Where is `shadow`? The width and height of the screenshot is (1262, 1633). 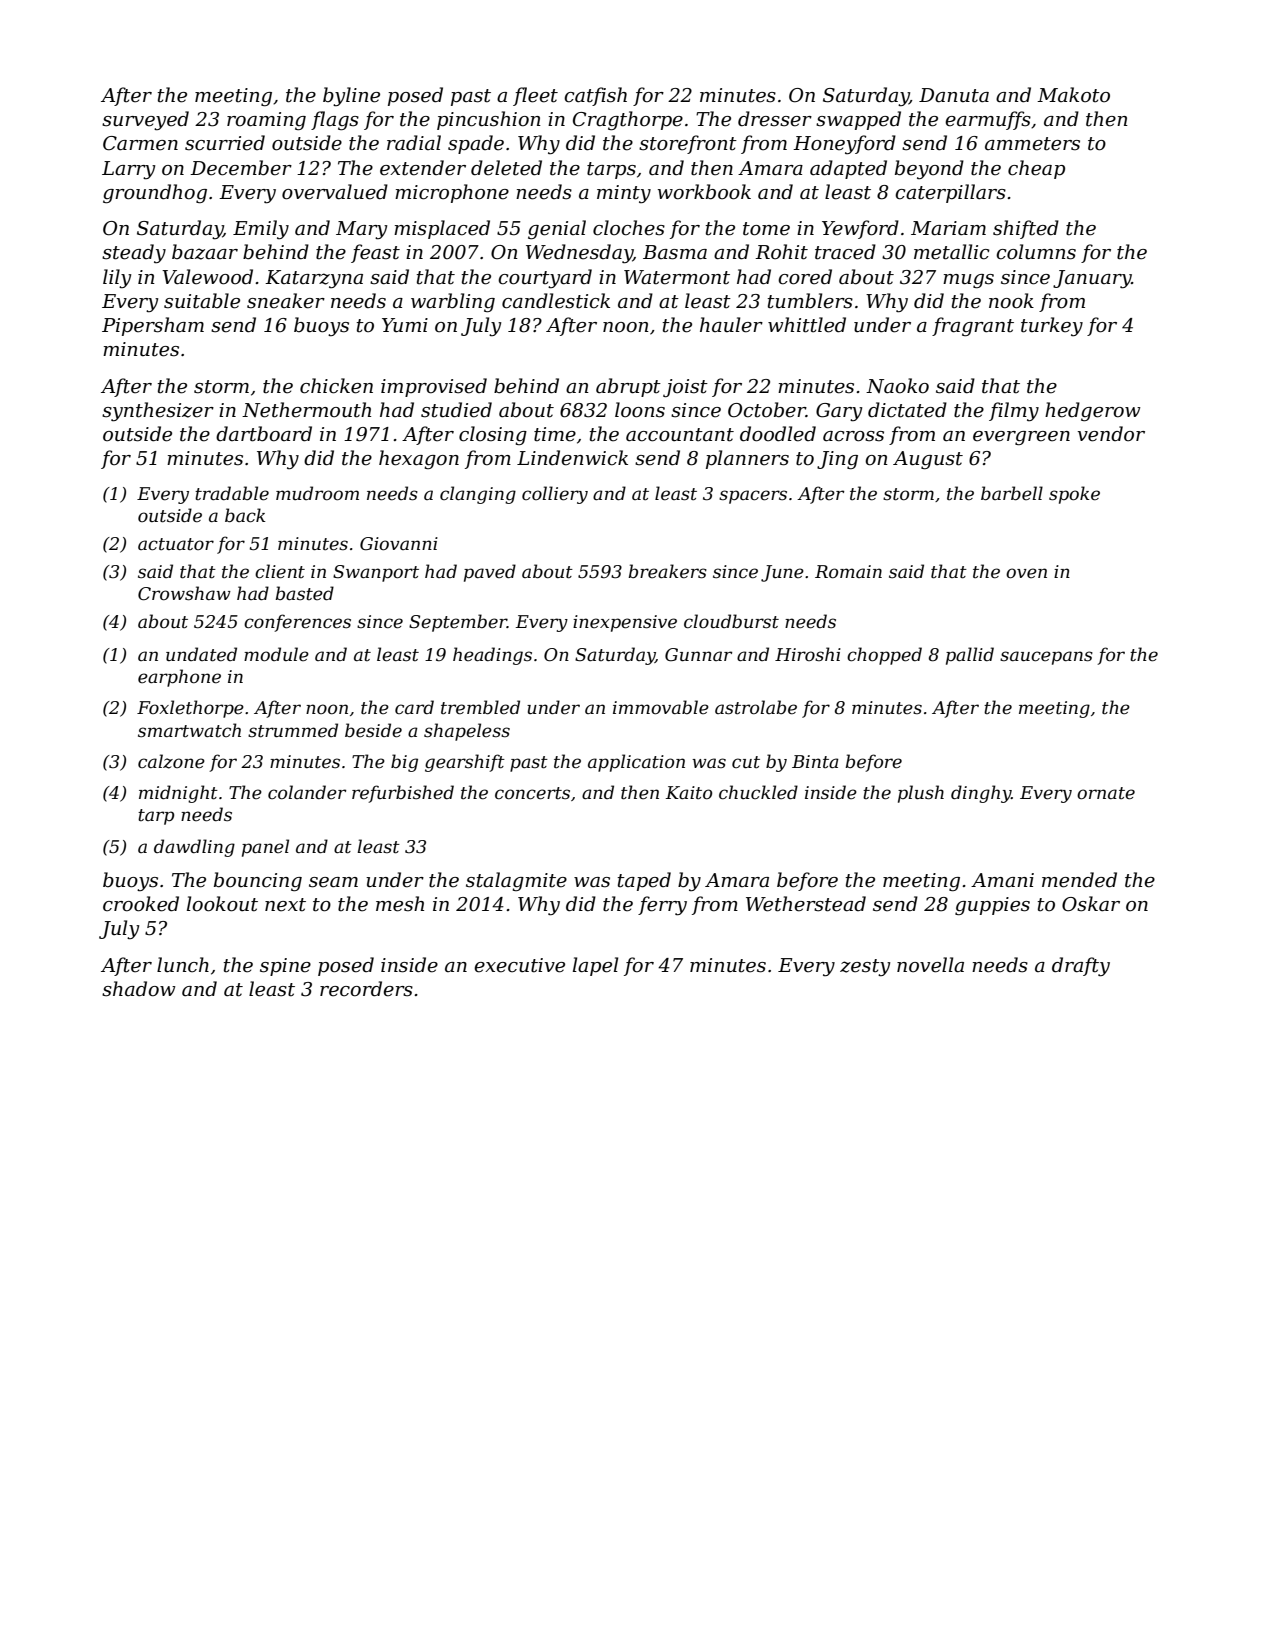 shadow is located at coordinates (138, 989).
